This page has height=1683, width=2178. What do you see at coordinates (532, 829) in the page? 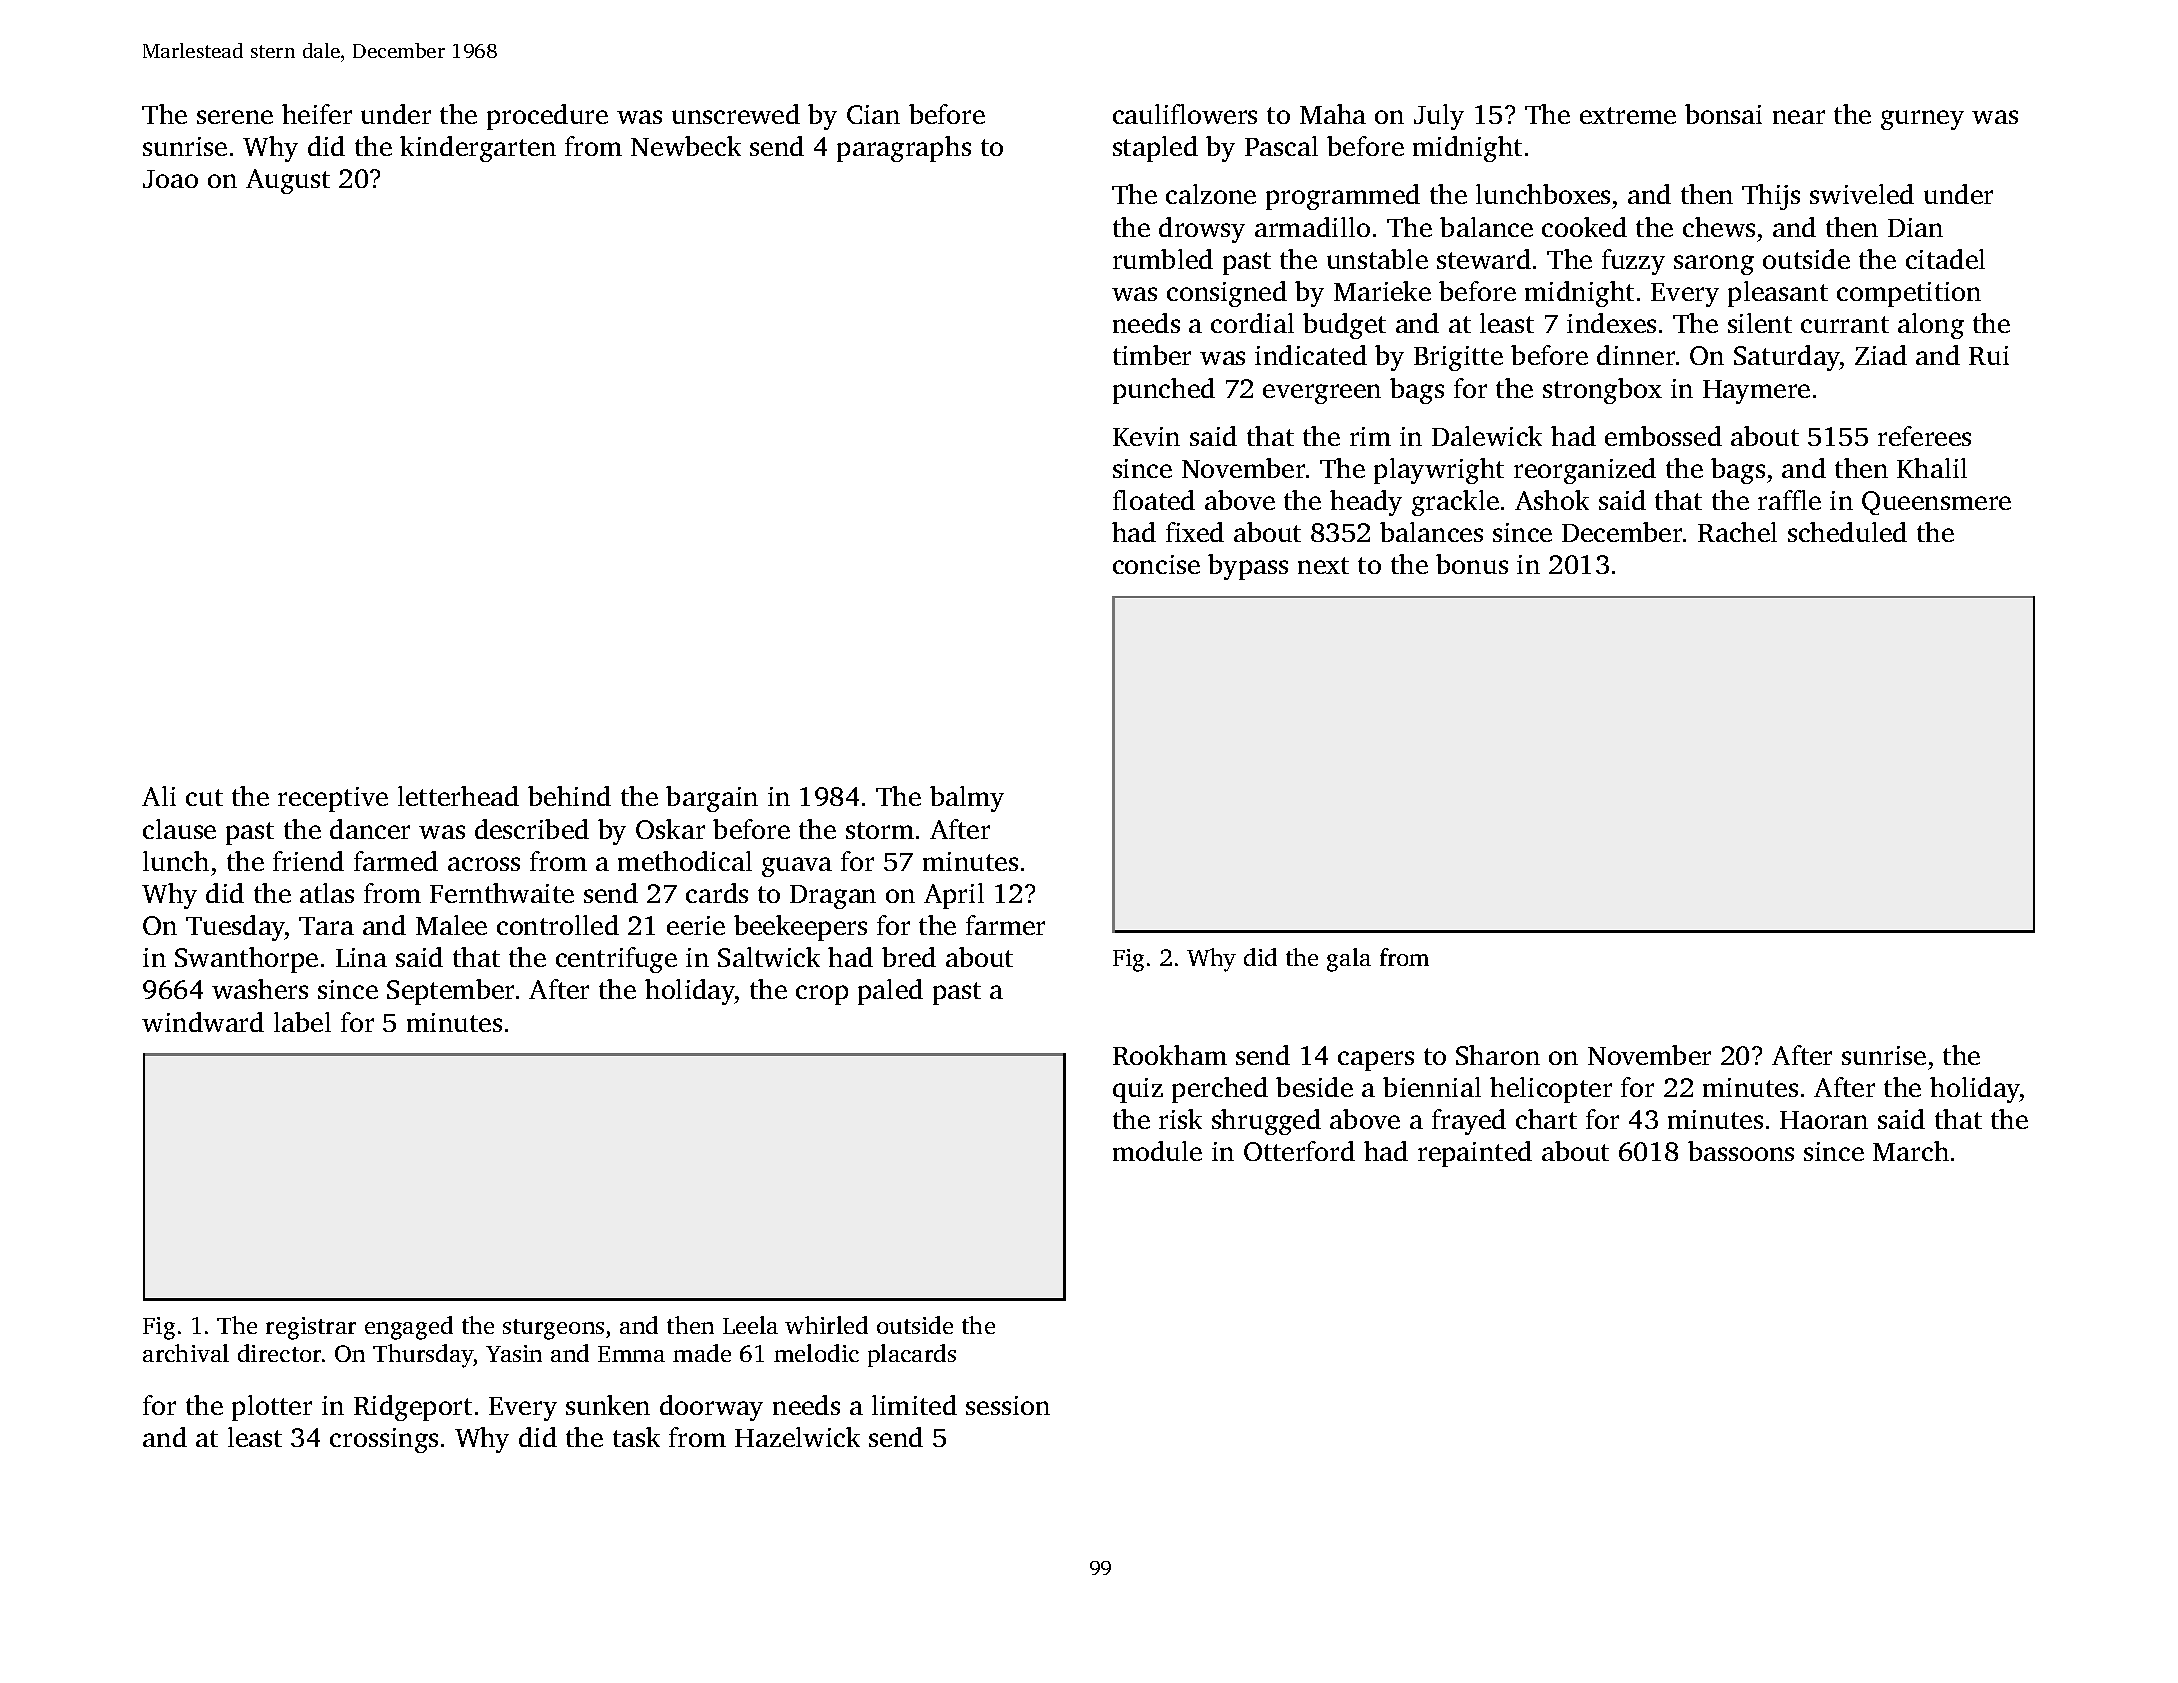
I see `described` at bounding box center [532, 829].
